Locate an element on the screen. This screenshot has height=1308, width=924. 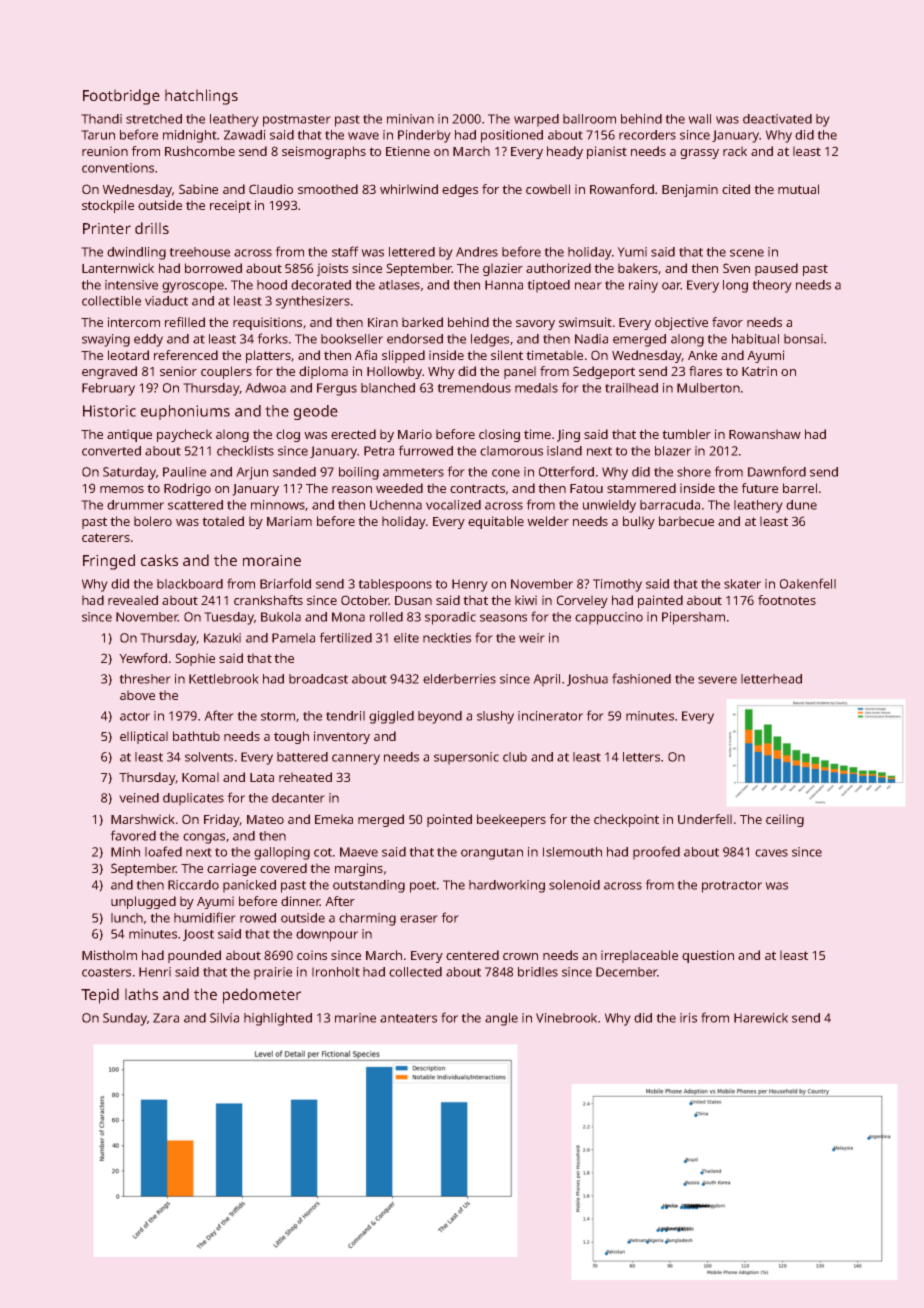
club is located at coordinates (515, 757).
